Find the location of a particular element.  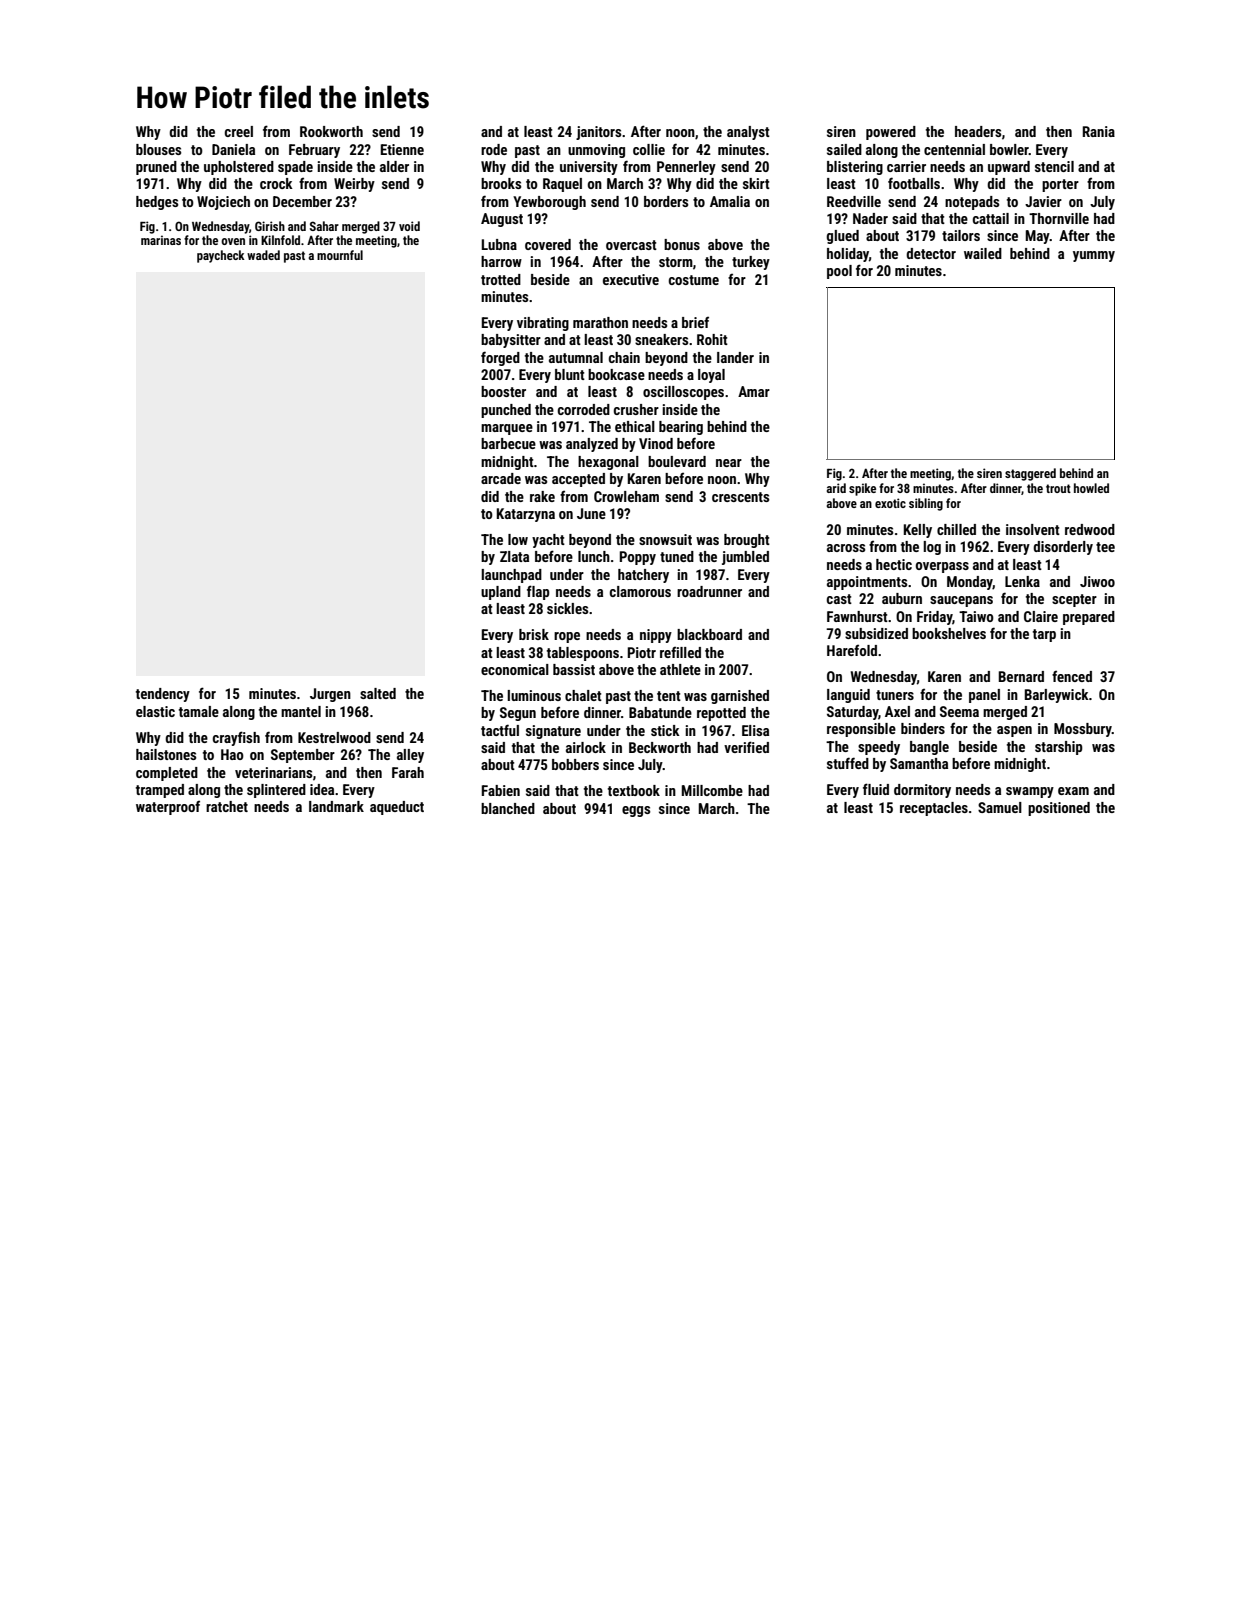

creel is located at coordinates (239, 131).
